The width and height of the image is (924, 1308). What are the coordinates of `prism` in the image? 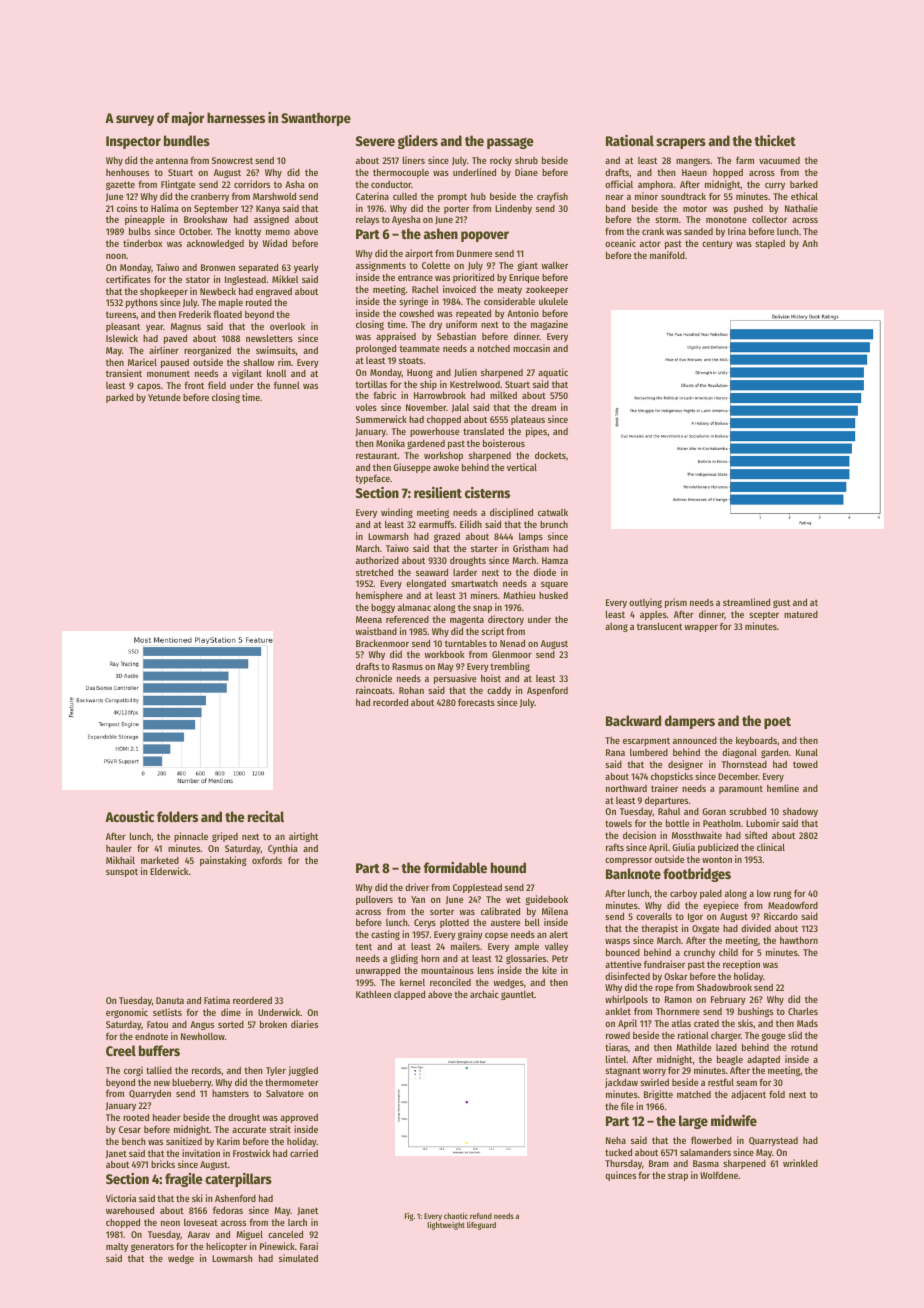 It's located at (676, 603).
